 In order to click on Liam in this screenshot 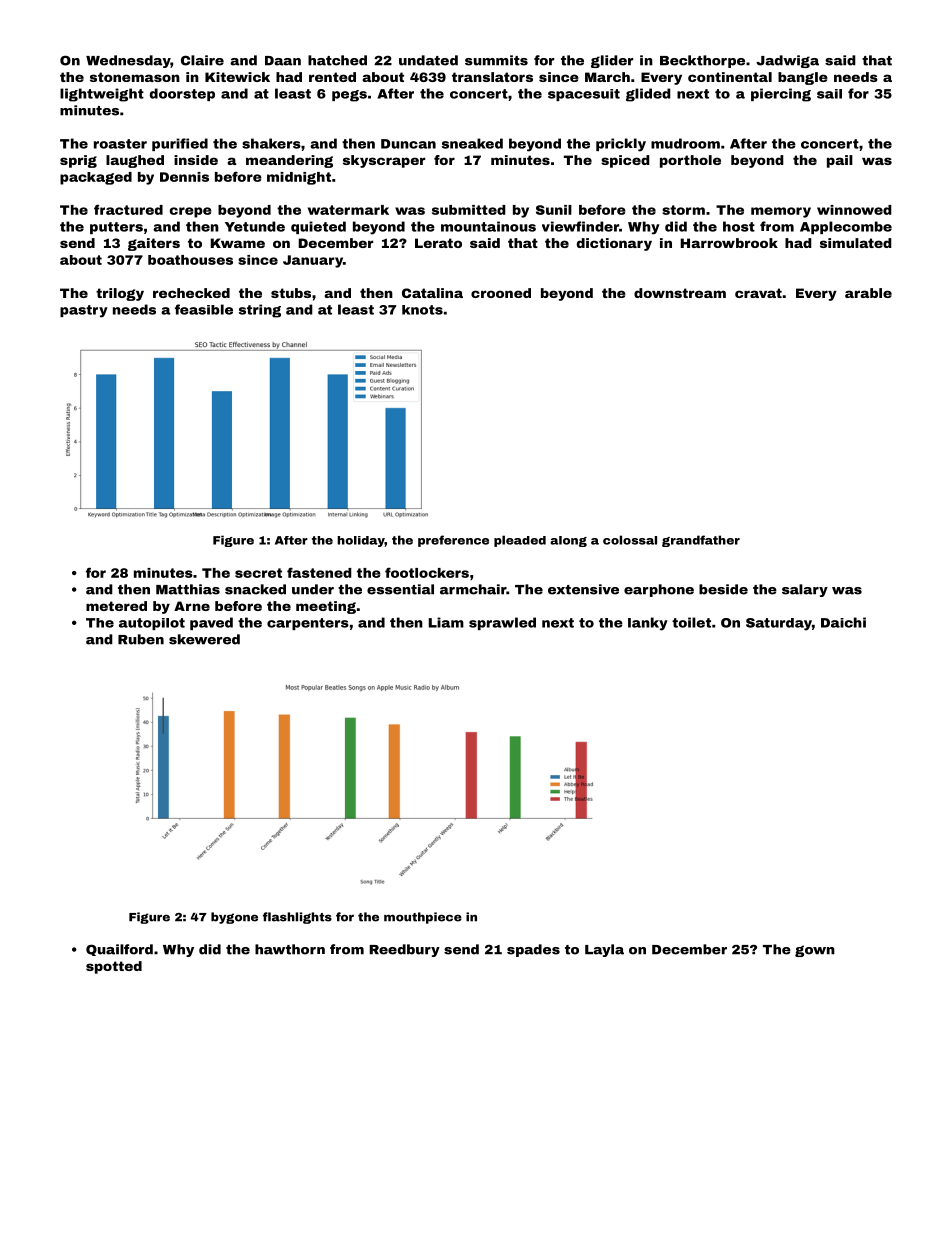, I will do `click(446, 622)`.
